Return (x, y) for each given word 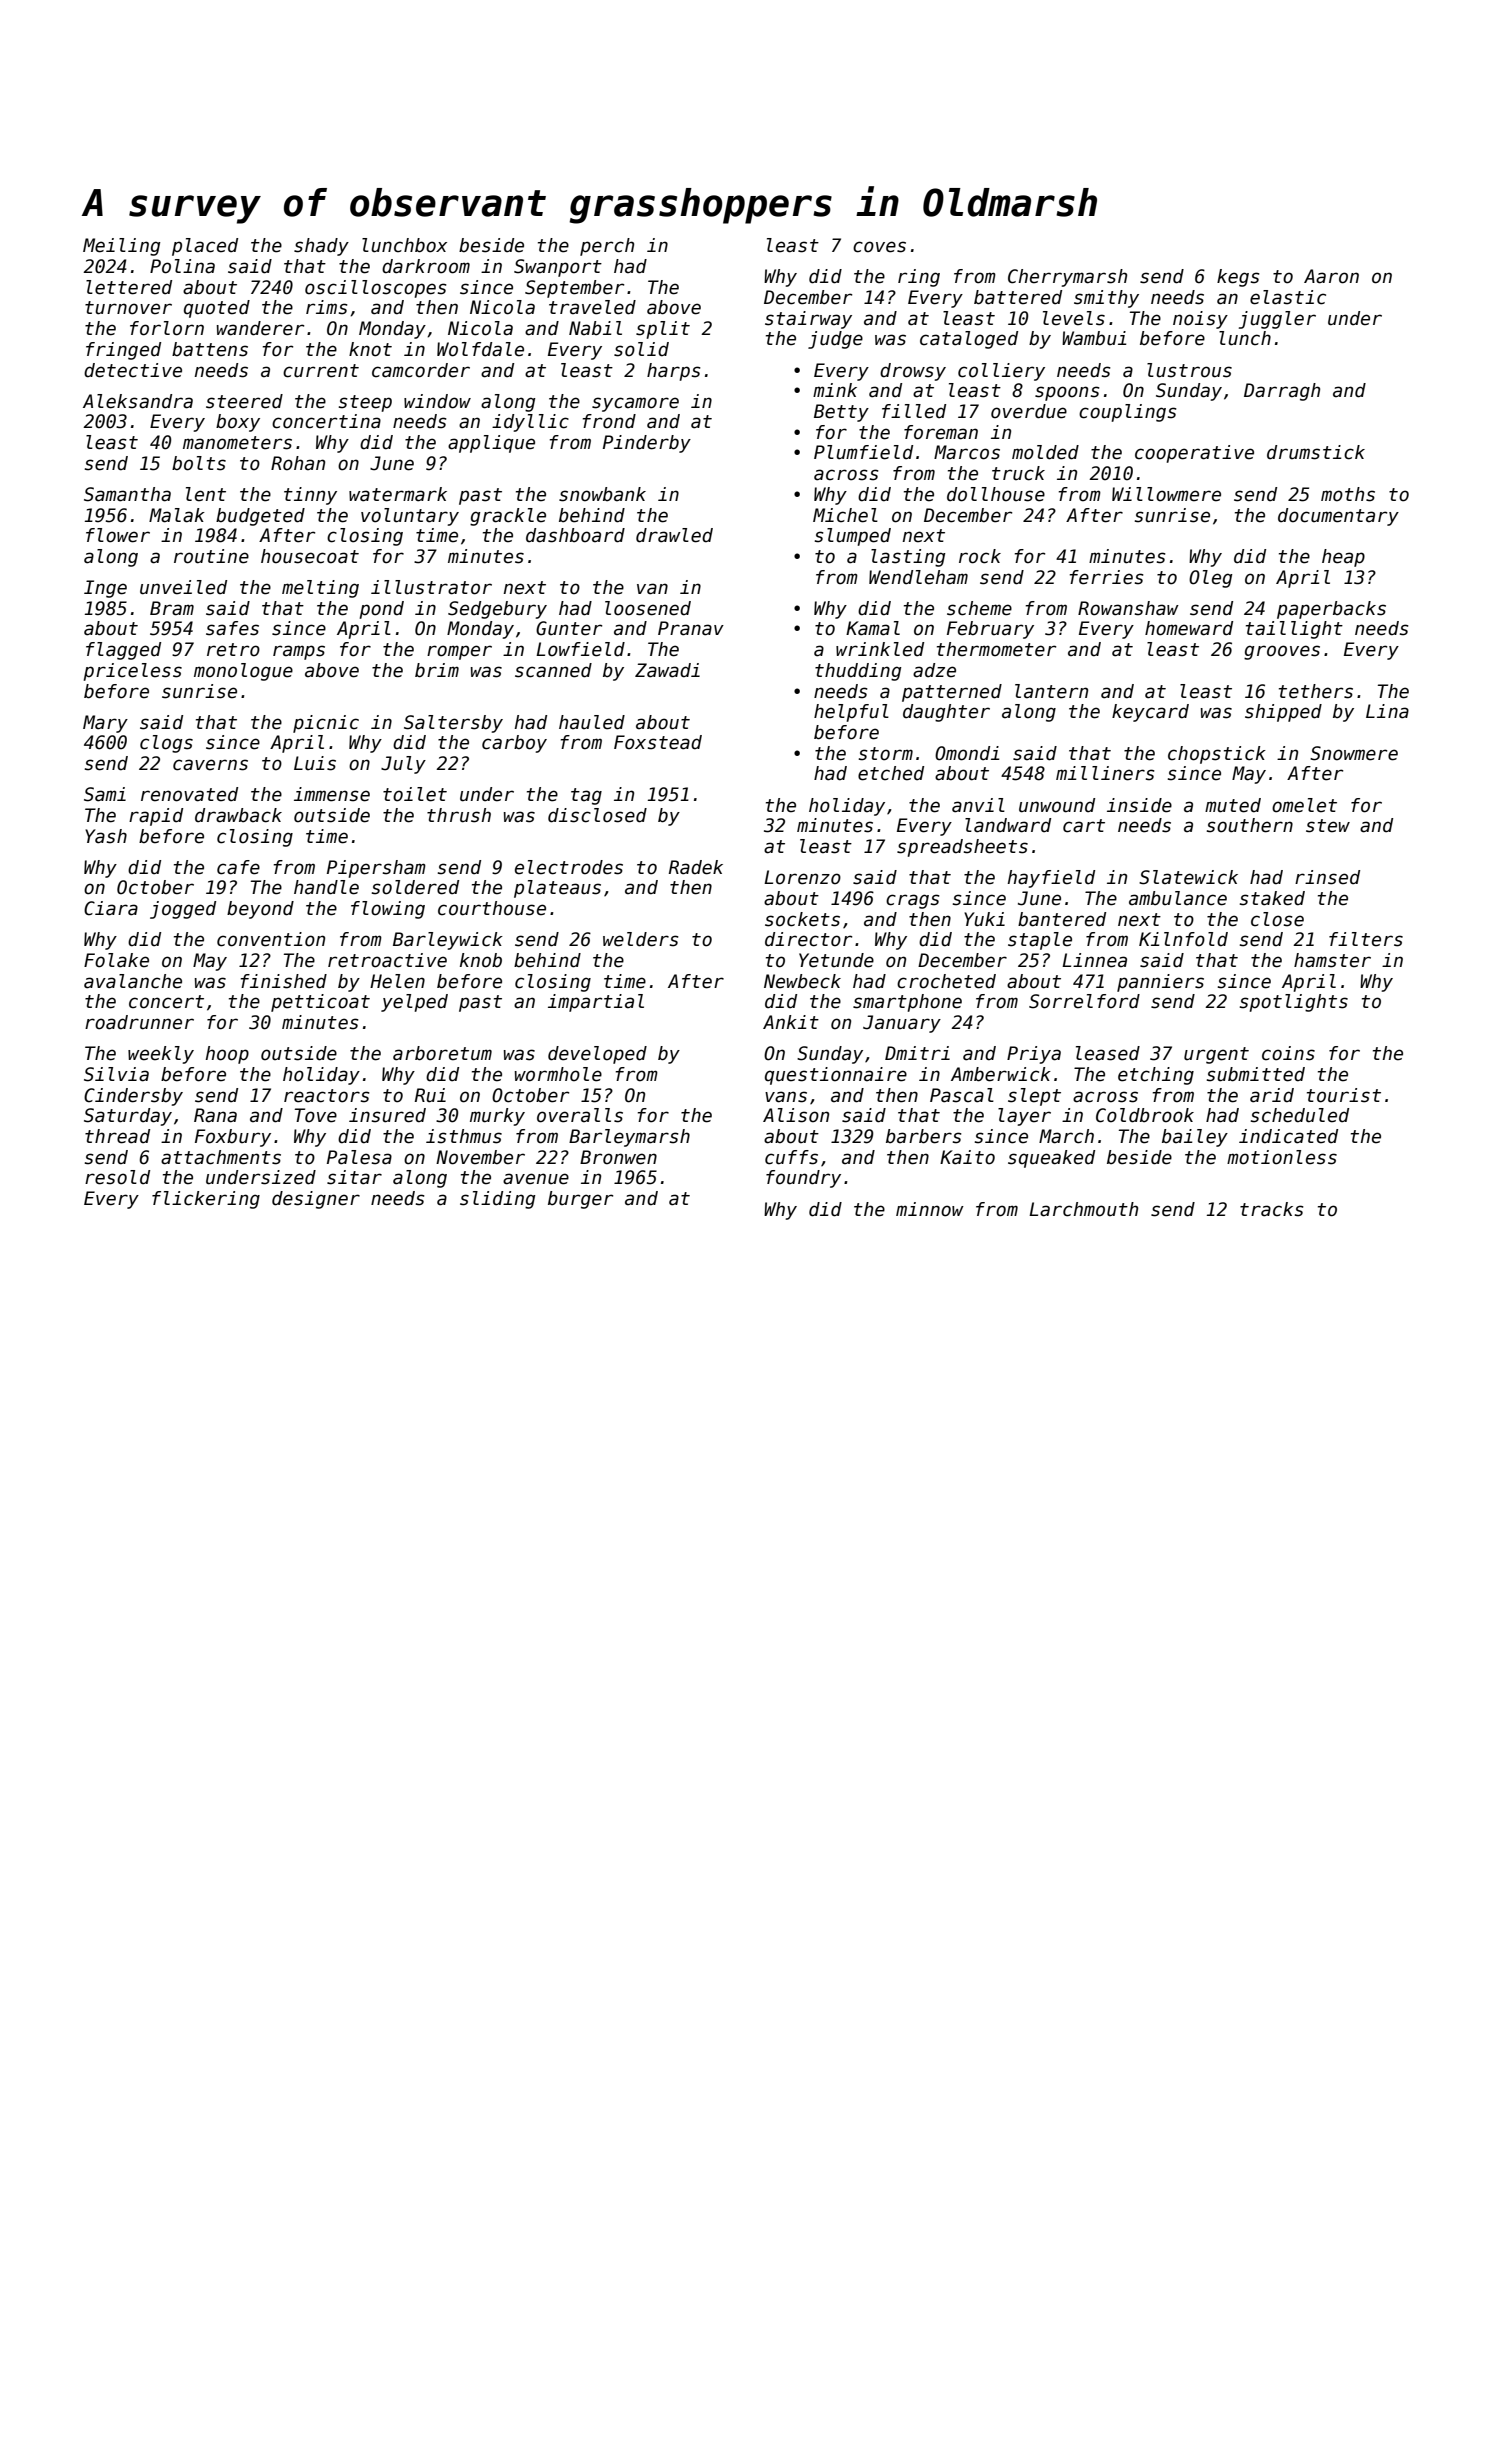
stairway (808, 320)
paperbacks (1331, 610)
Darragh (1282, 392)
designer (316, 1200)
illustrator (431, 587)
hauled (592, 722)
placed (205, 247)
